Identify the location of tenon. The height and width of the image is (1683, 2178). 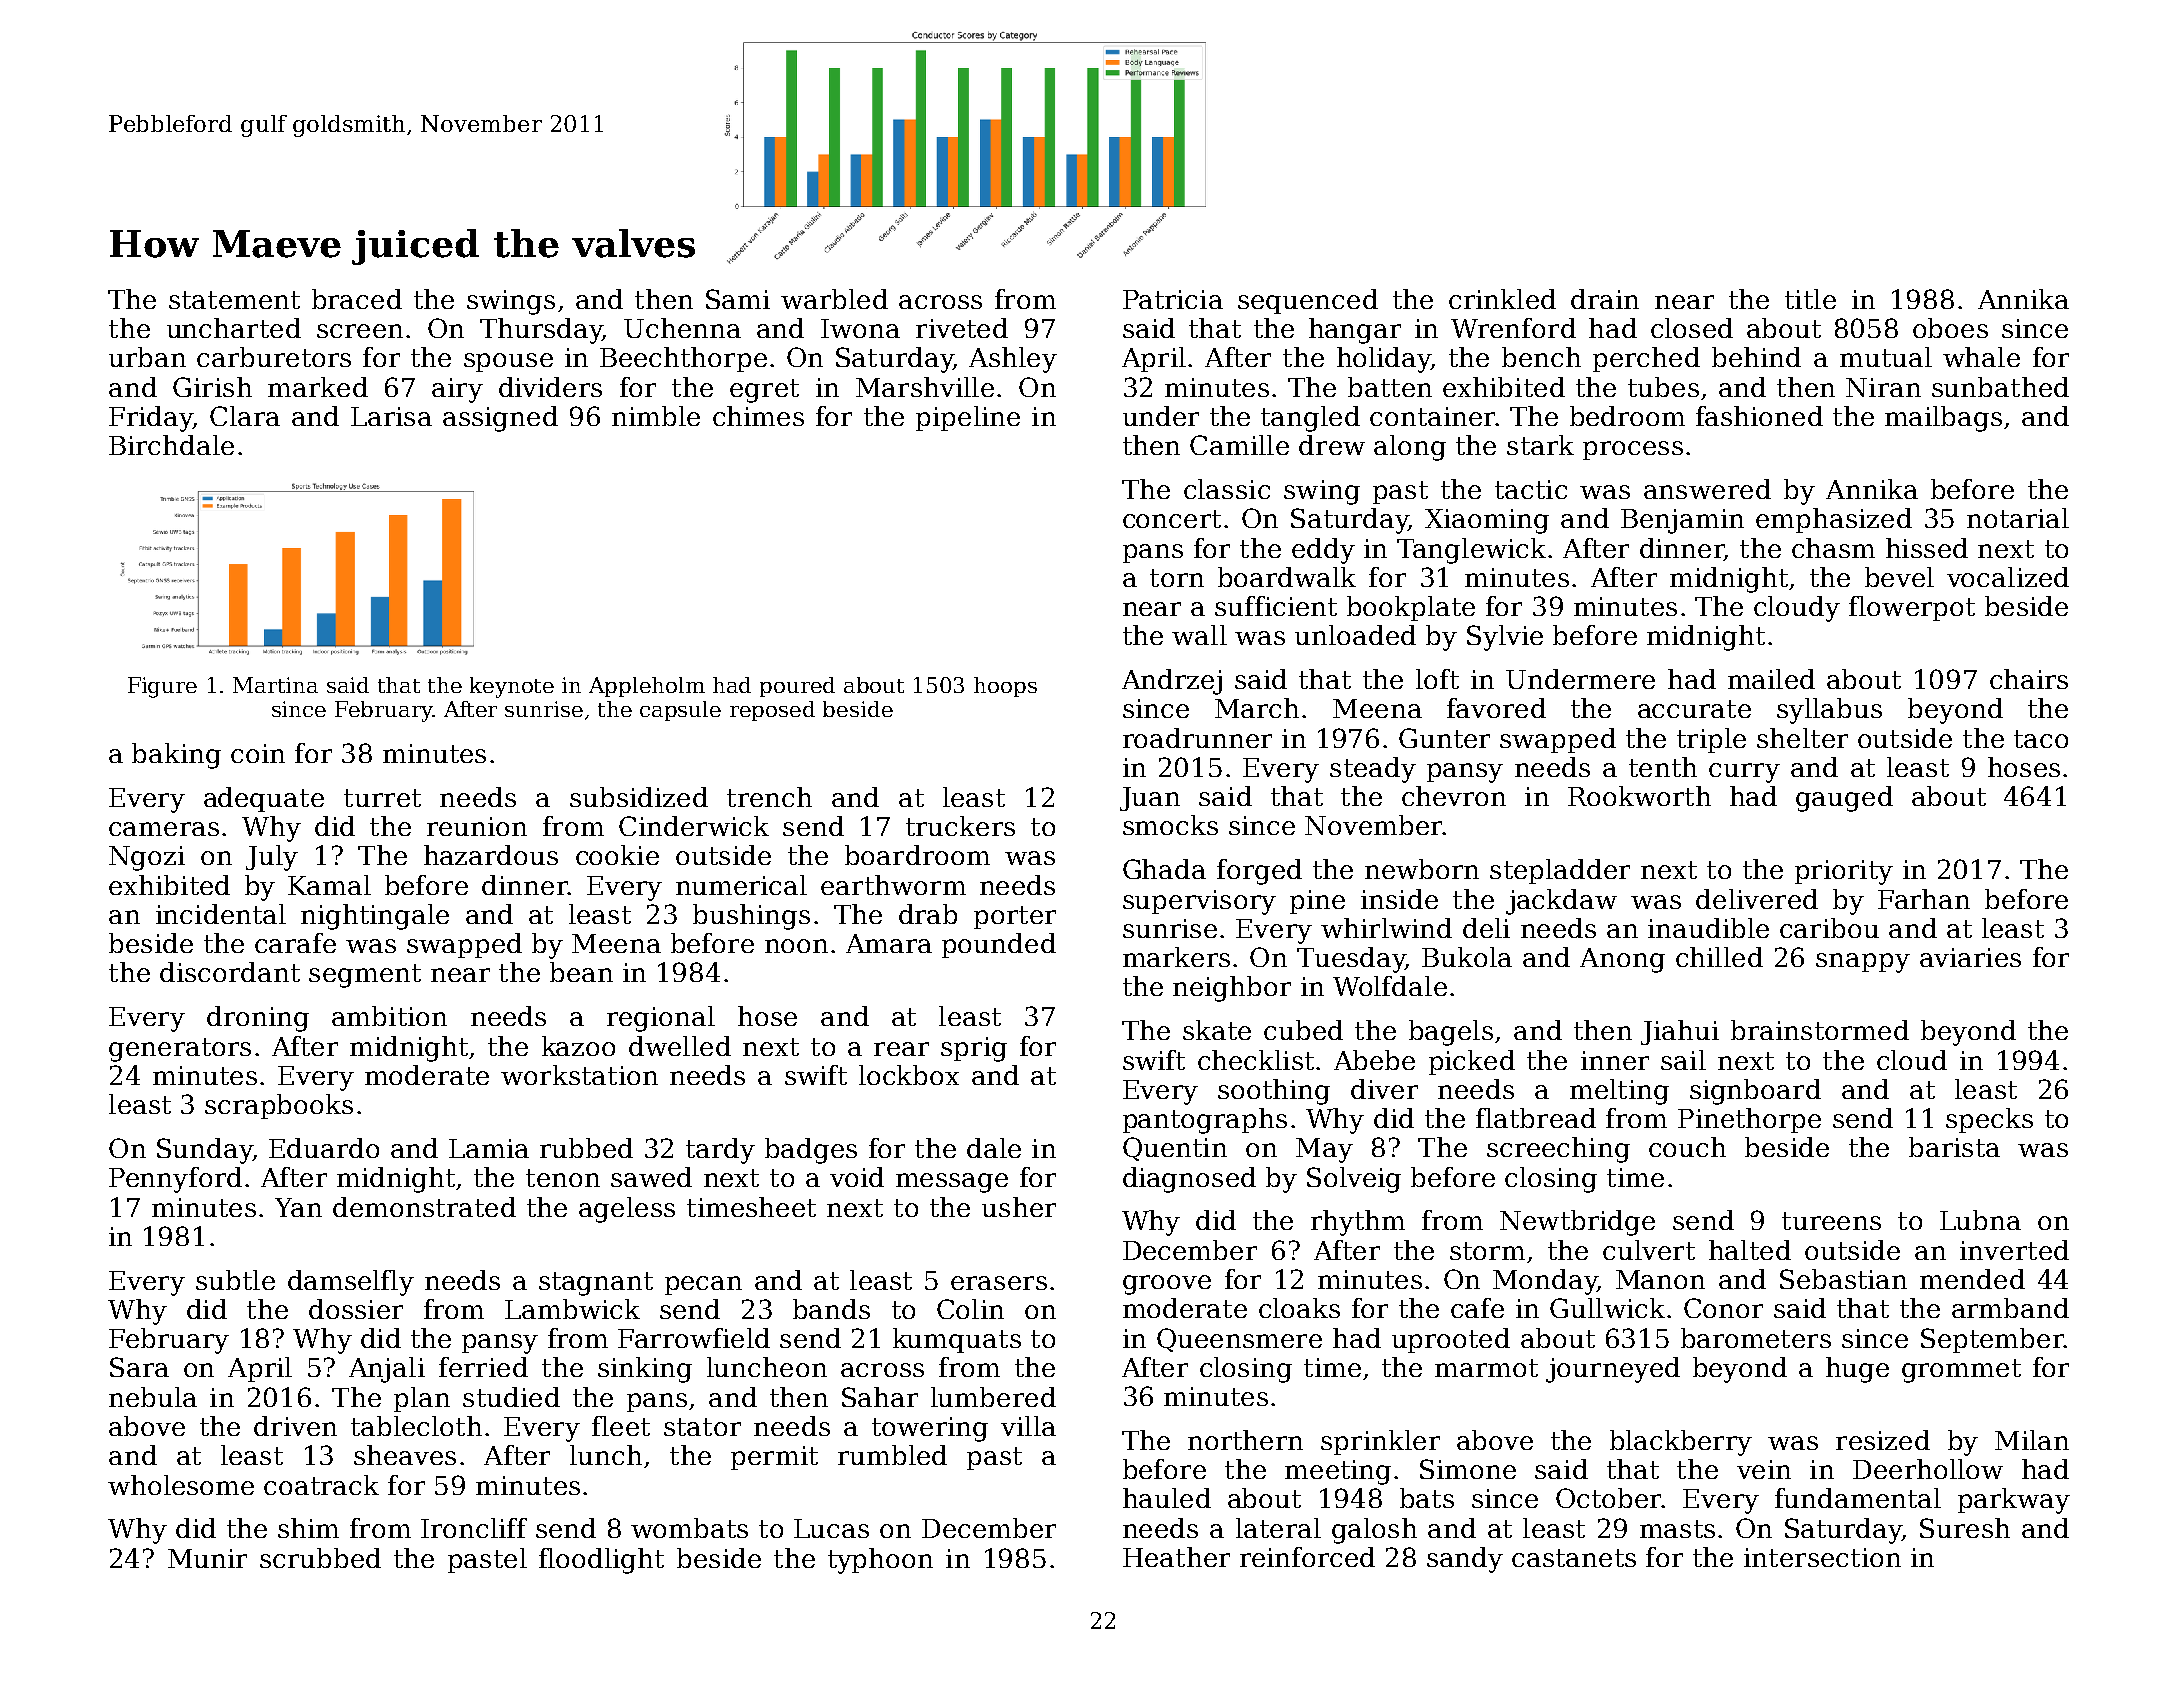
(563, 1178).
